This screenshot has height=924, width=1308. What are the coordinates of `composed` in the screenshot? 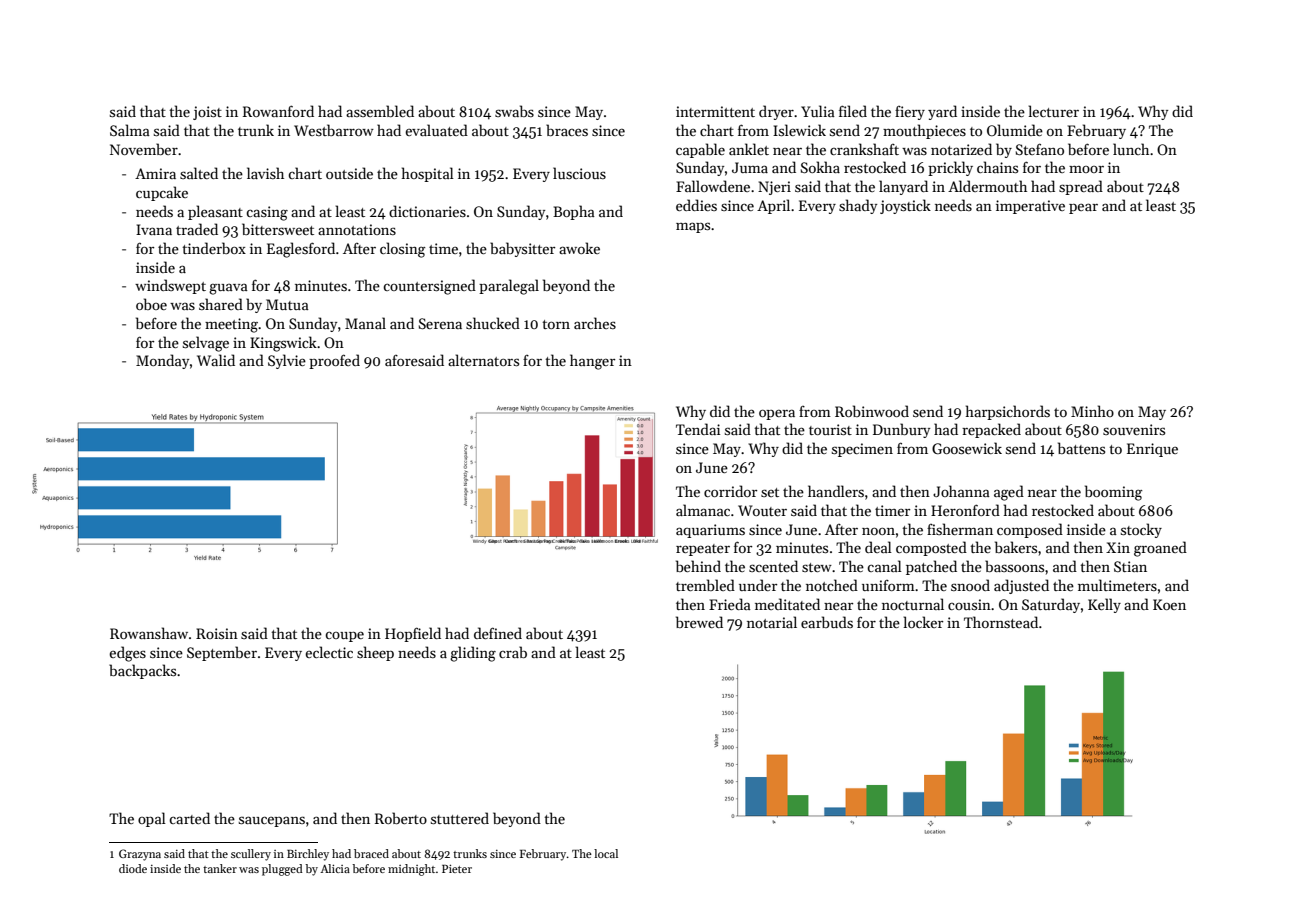 It's located at (1030, 530).
